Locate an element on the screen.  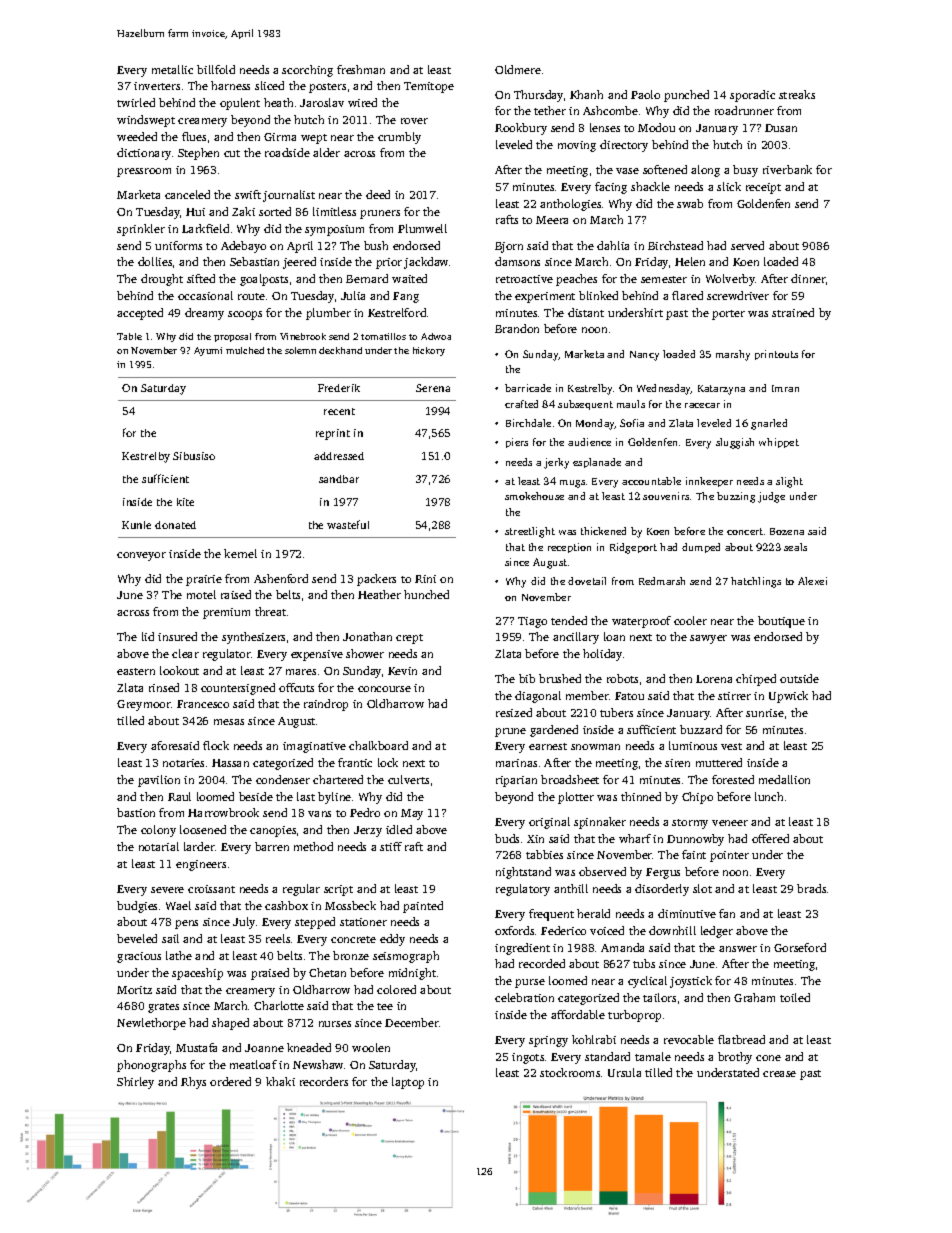
threat is located at coordinates (270, 611).
